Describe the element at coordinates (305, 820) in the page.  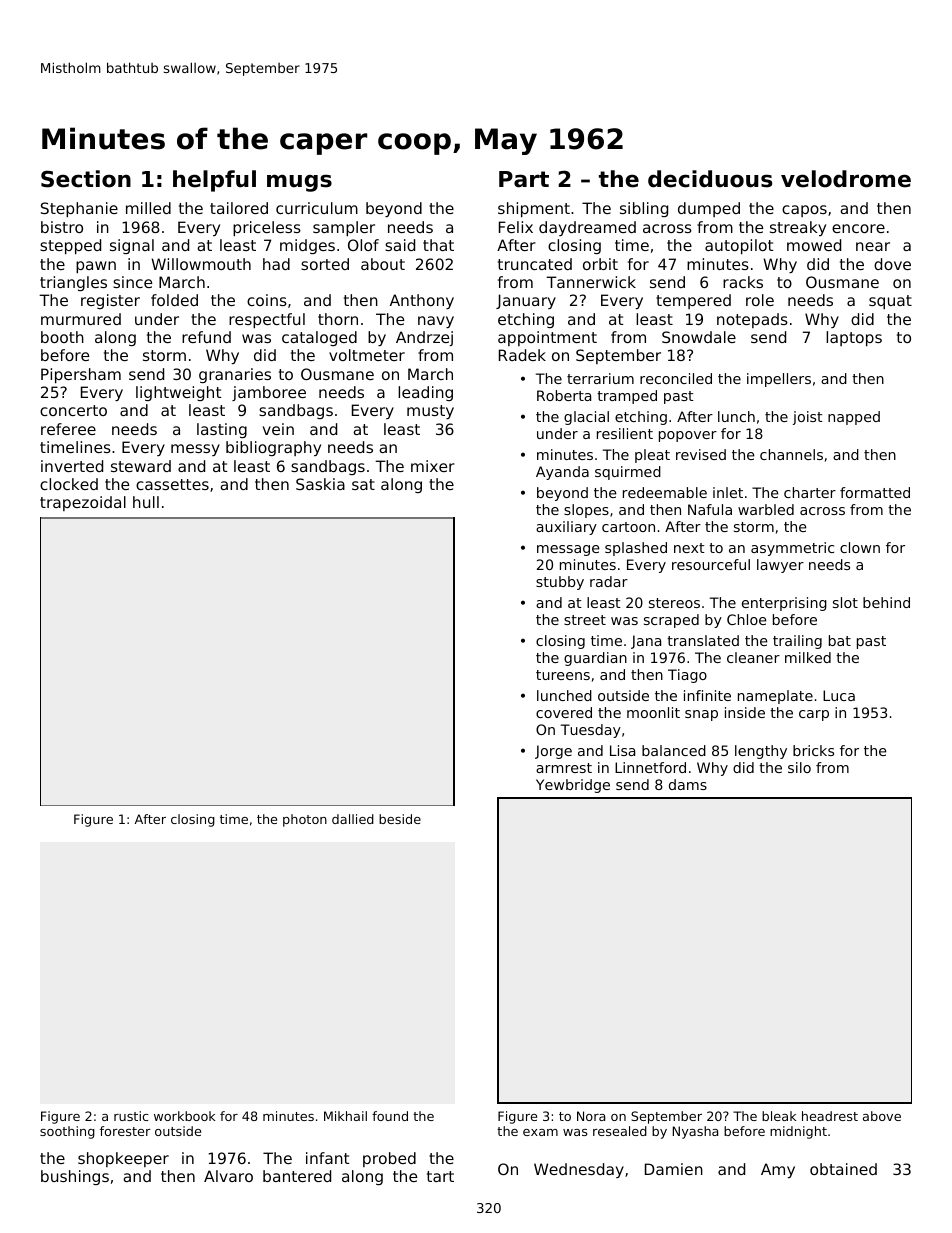
I see `photon` at that location.
